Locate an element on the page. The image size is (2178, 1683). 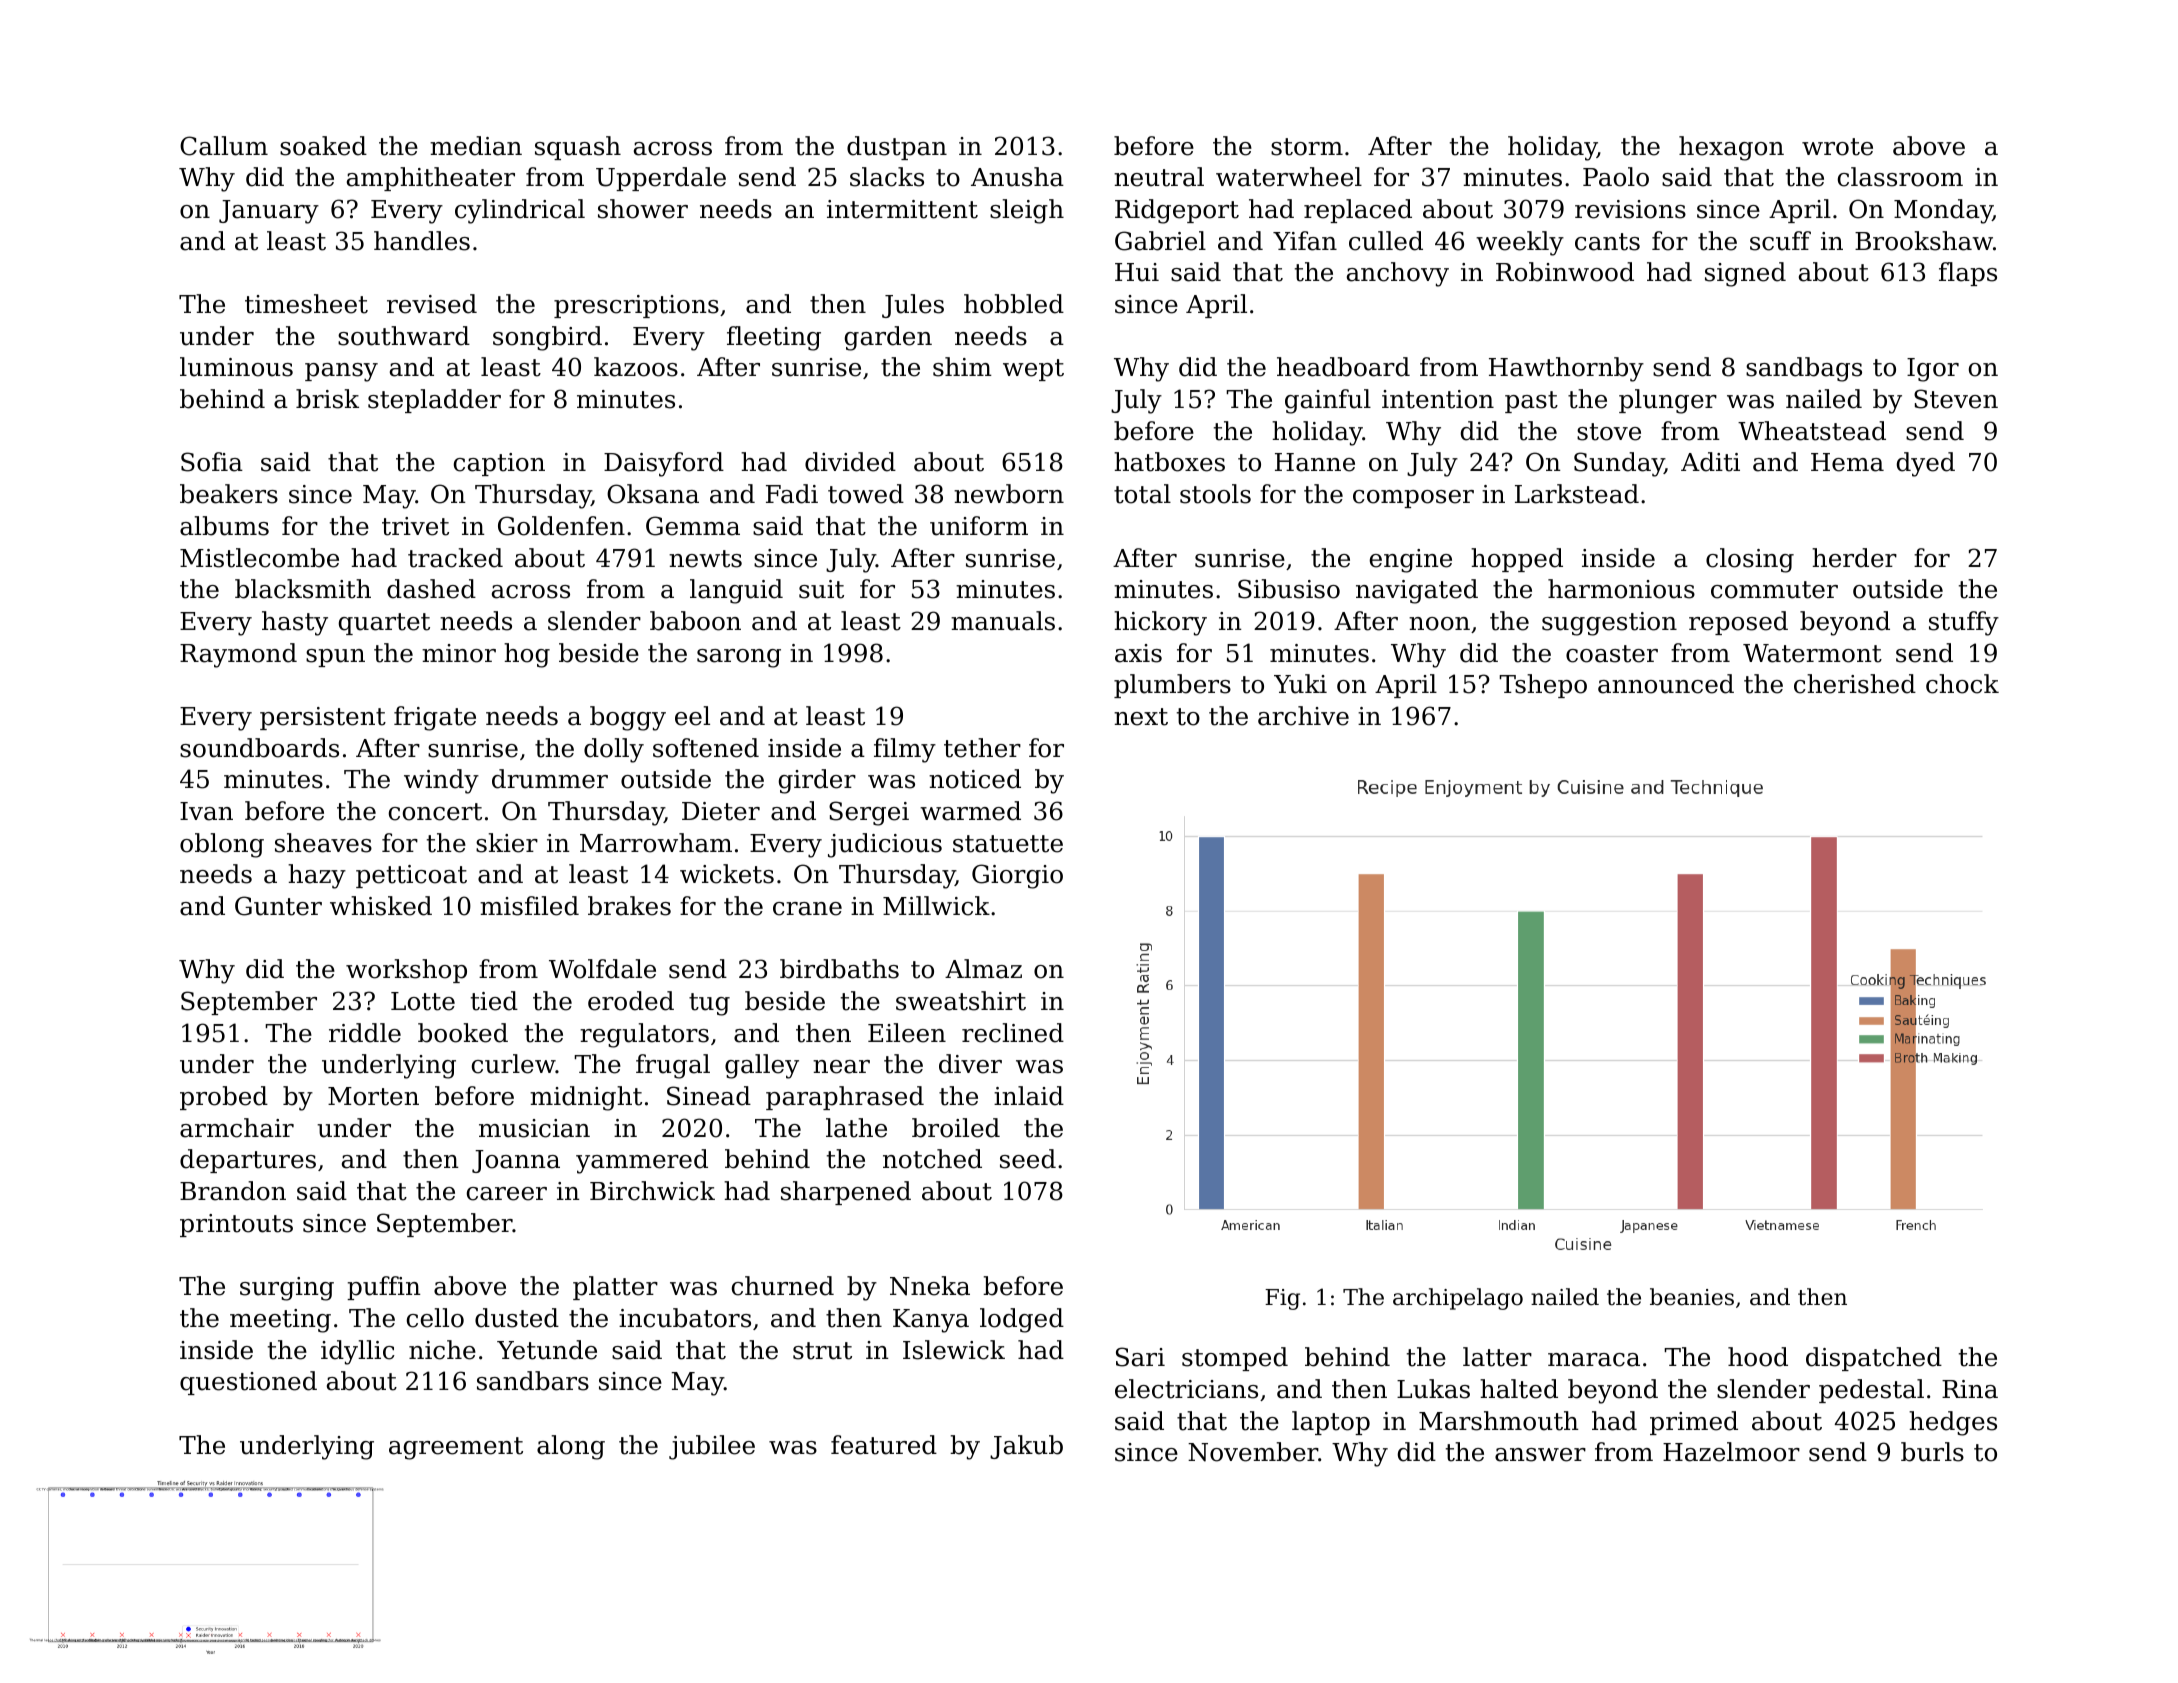
revised is located at coordinates (432, 304).
